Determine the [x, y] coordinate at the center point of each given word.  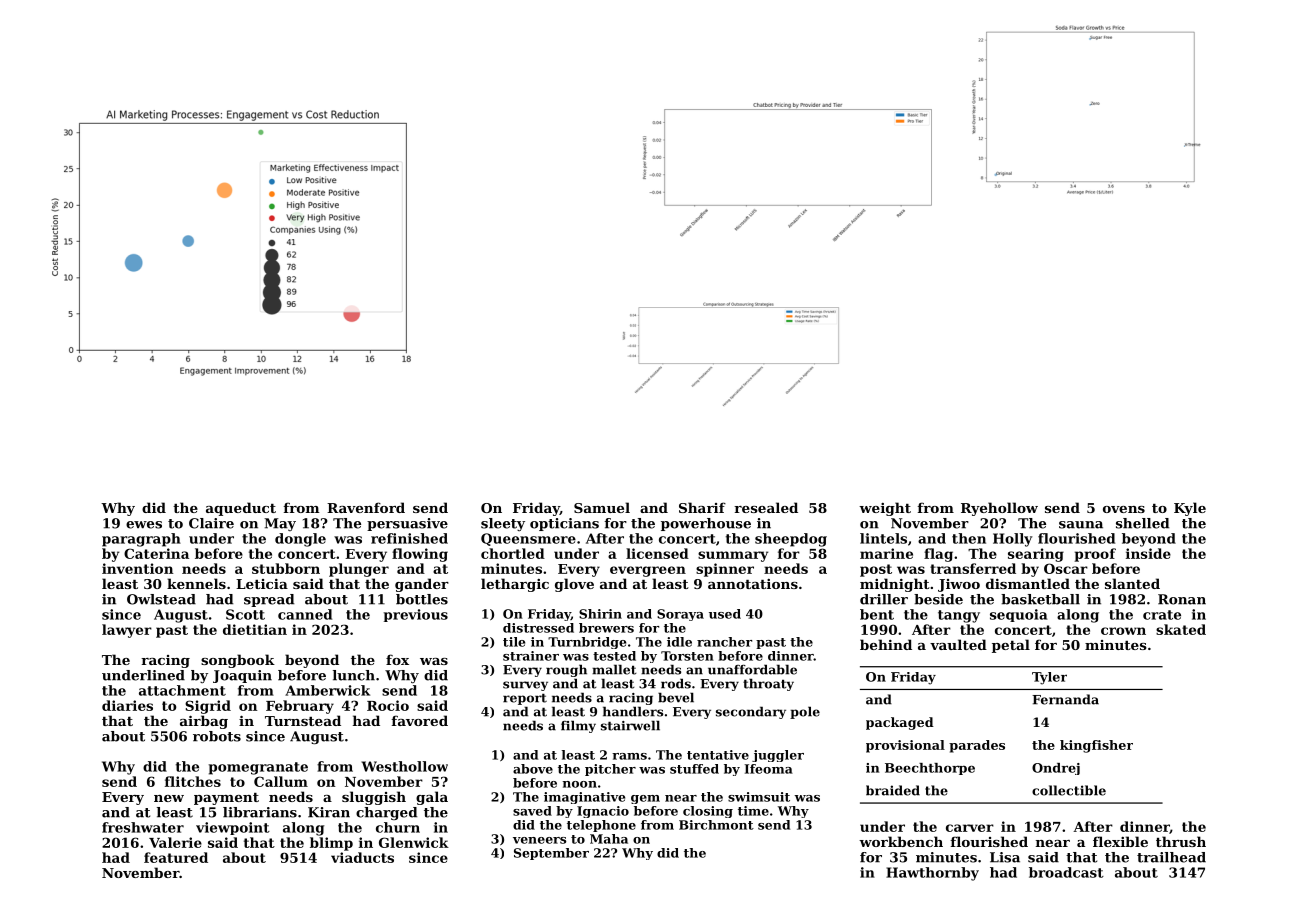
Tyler [1049, 678]
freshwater [143, 827]
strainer [531, 656]
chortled [513, 553]
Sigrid [208, 707]
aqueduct [241, 509]
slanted [1132, 583]
